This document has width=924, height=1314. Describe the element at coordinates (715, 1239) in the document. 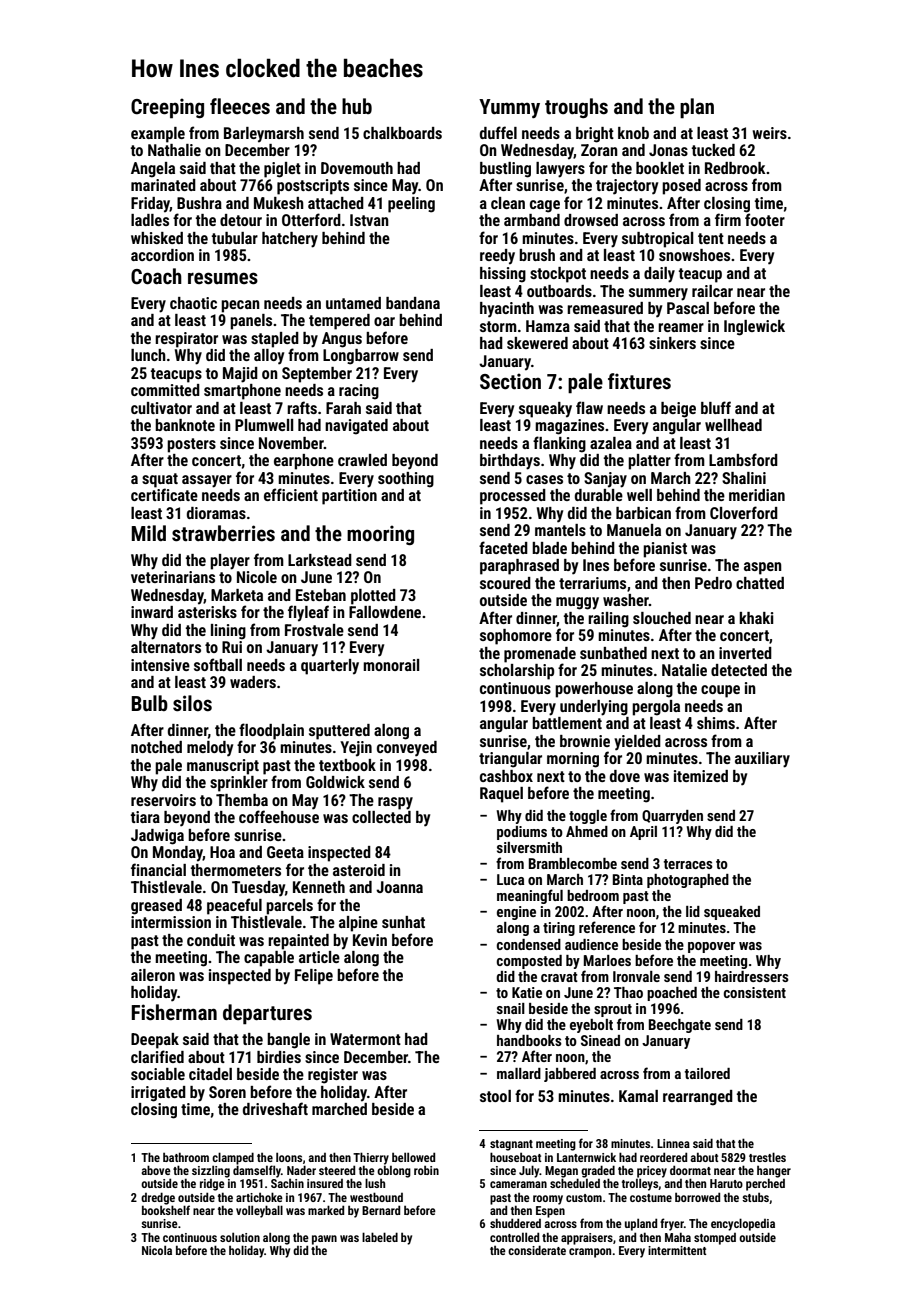

I see `stomped` at that location.
